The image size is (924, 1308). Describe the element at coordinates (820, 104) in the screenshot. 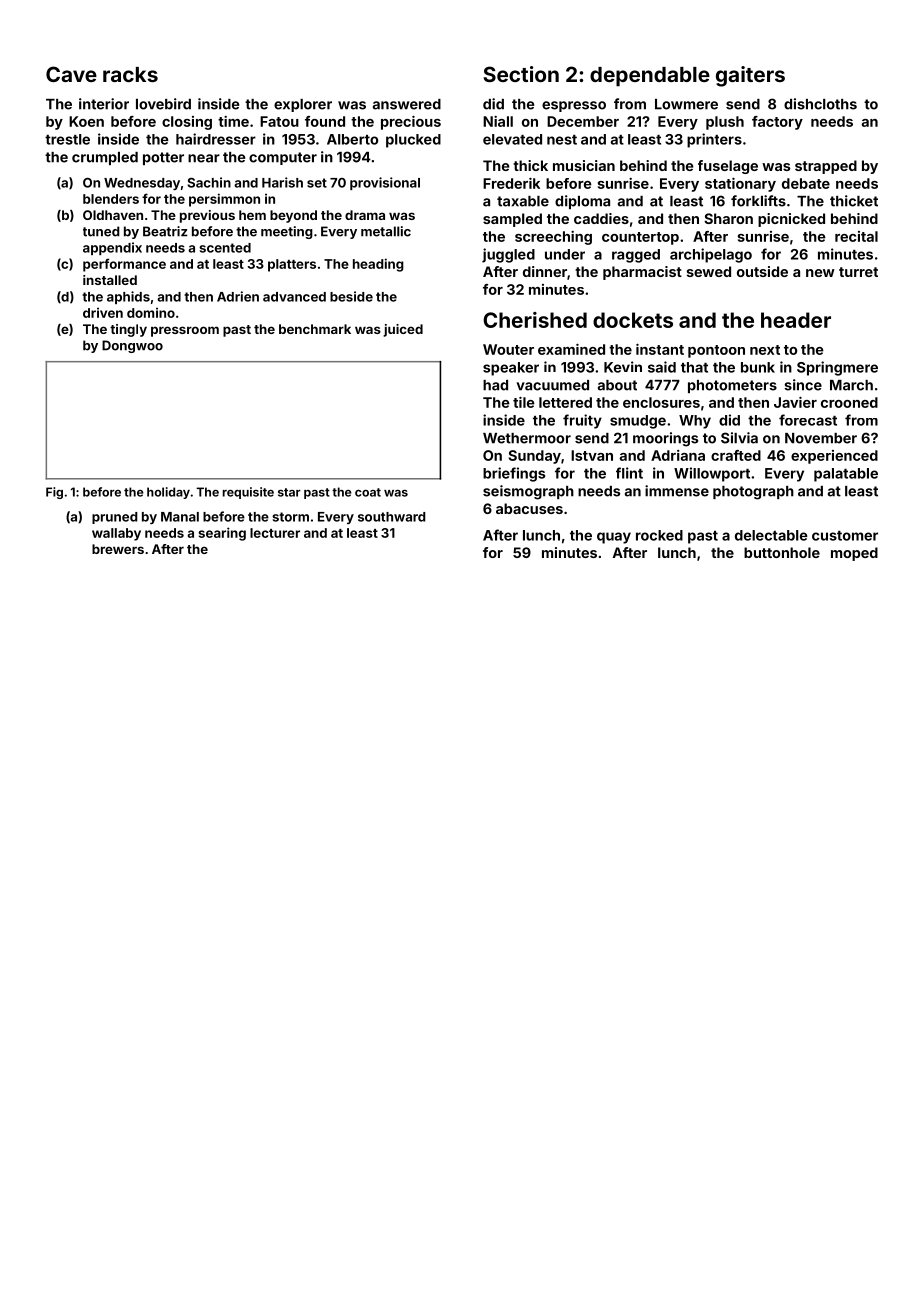

I see `dishcloths` at that location.
